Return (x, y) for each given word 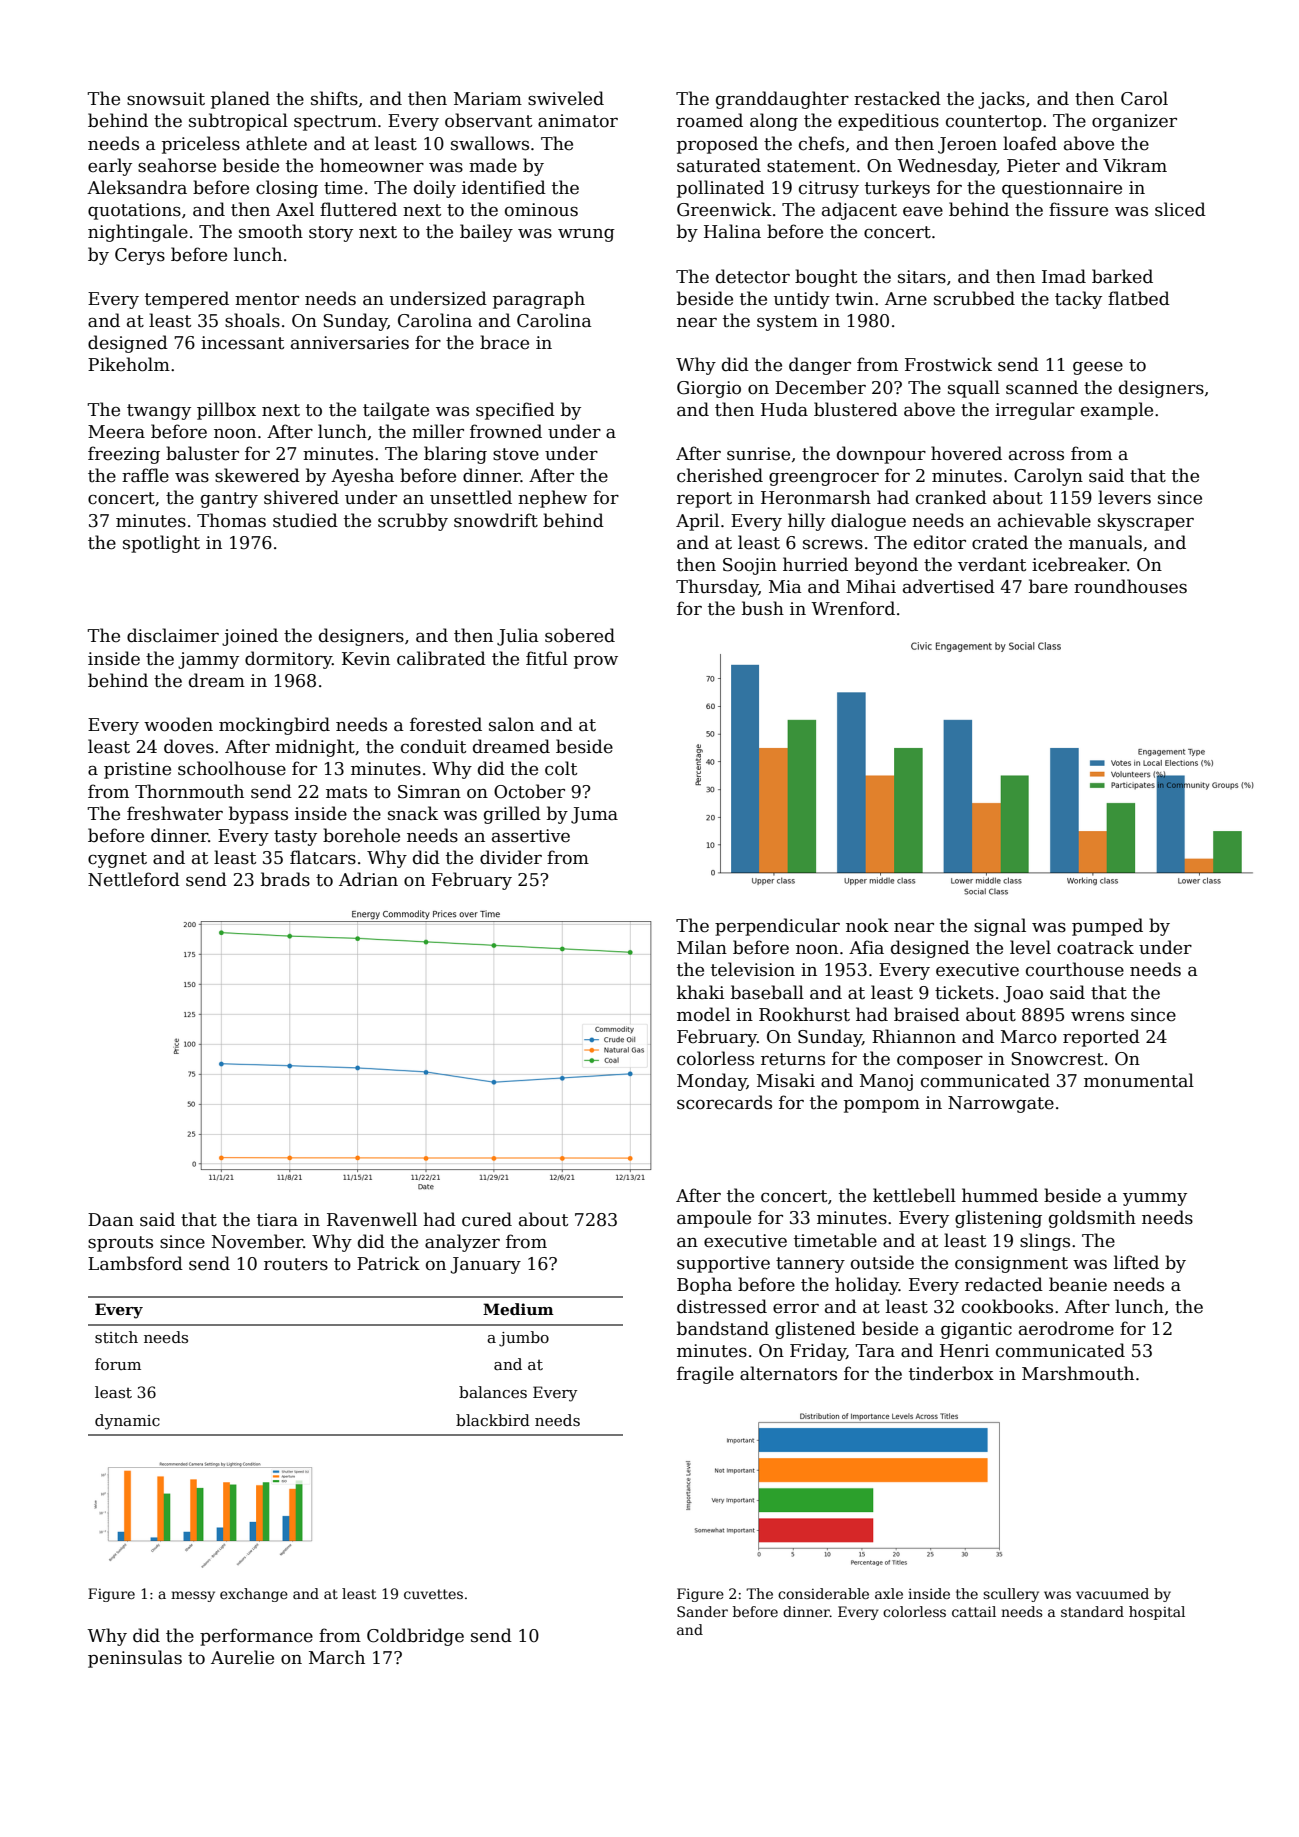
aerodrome (1066, 1328)
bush (763, 608)
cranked (951, 497)
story (331, 234)
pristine (137, 770)
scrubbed (974, 298)
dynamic (127, 1422)
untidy (802, 300)
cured (487, 1219)
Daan (111, 1220)
